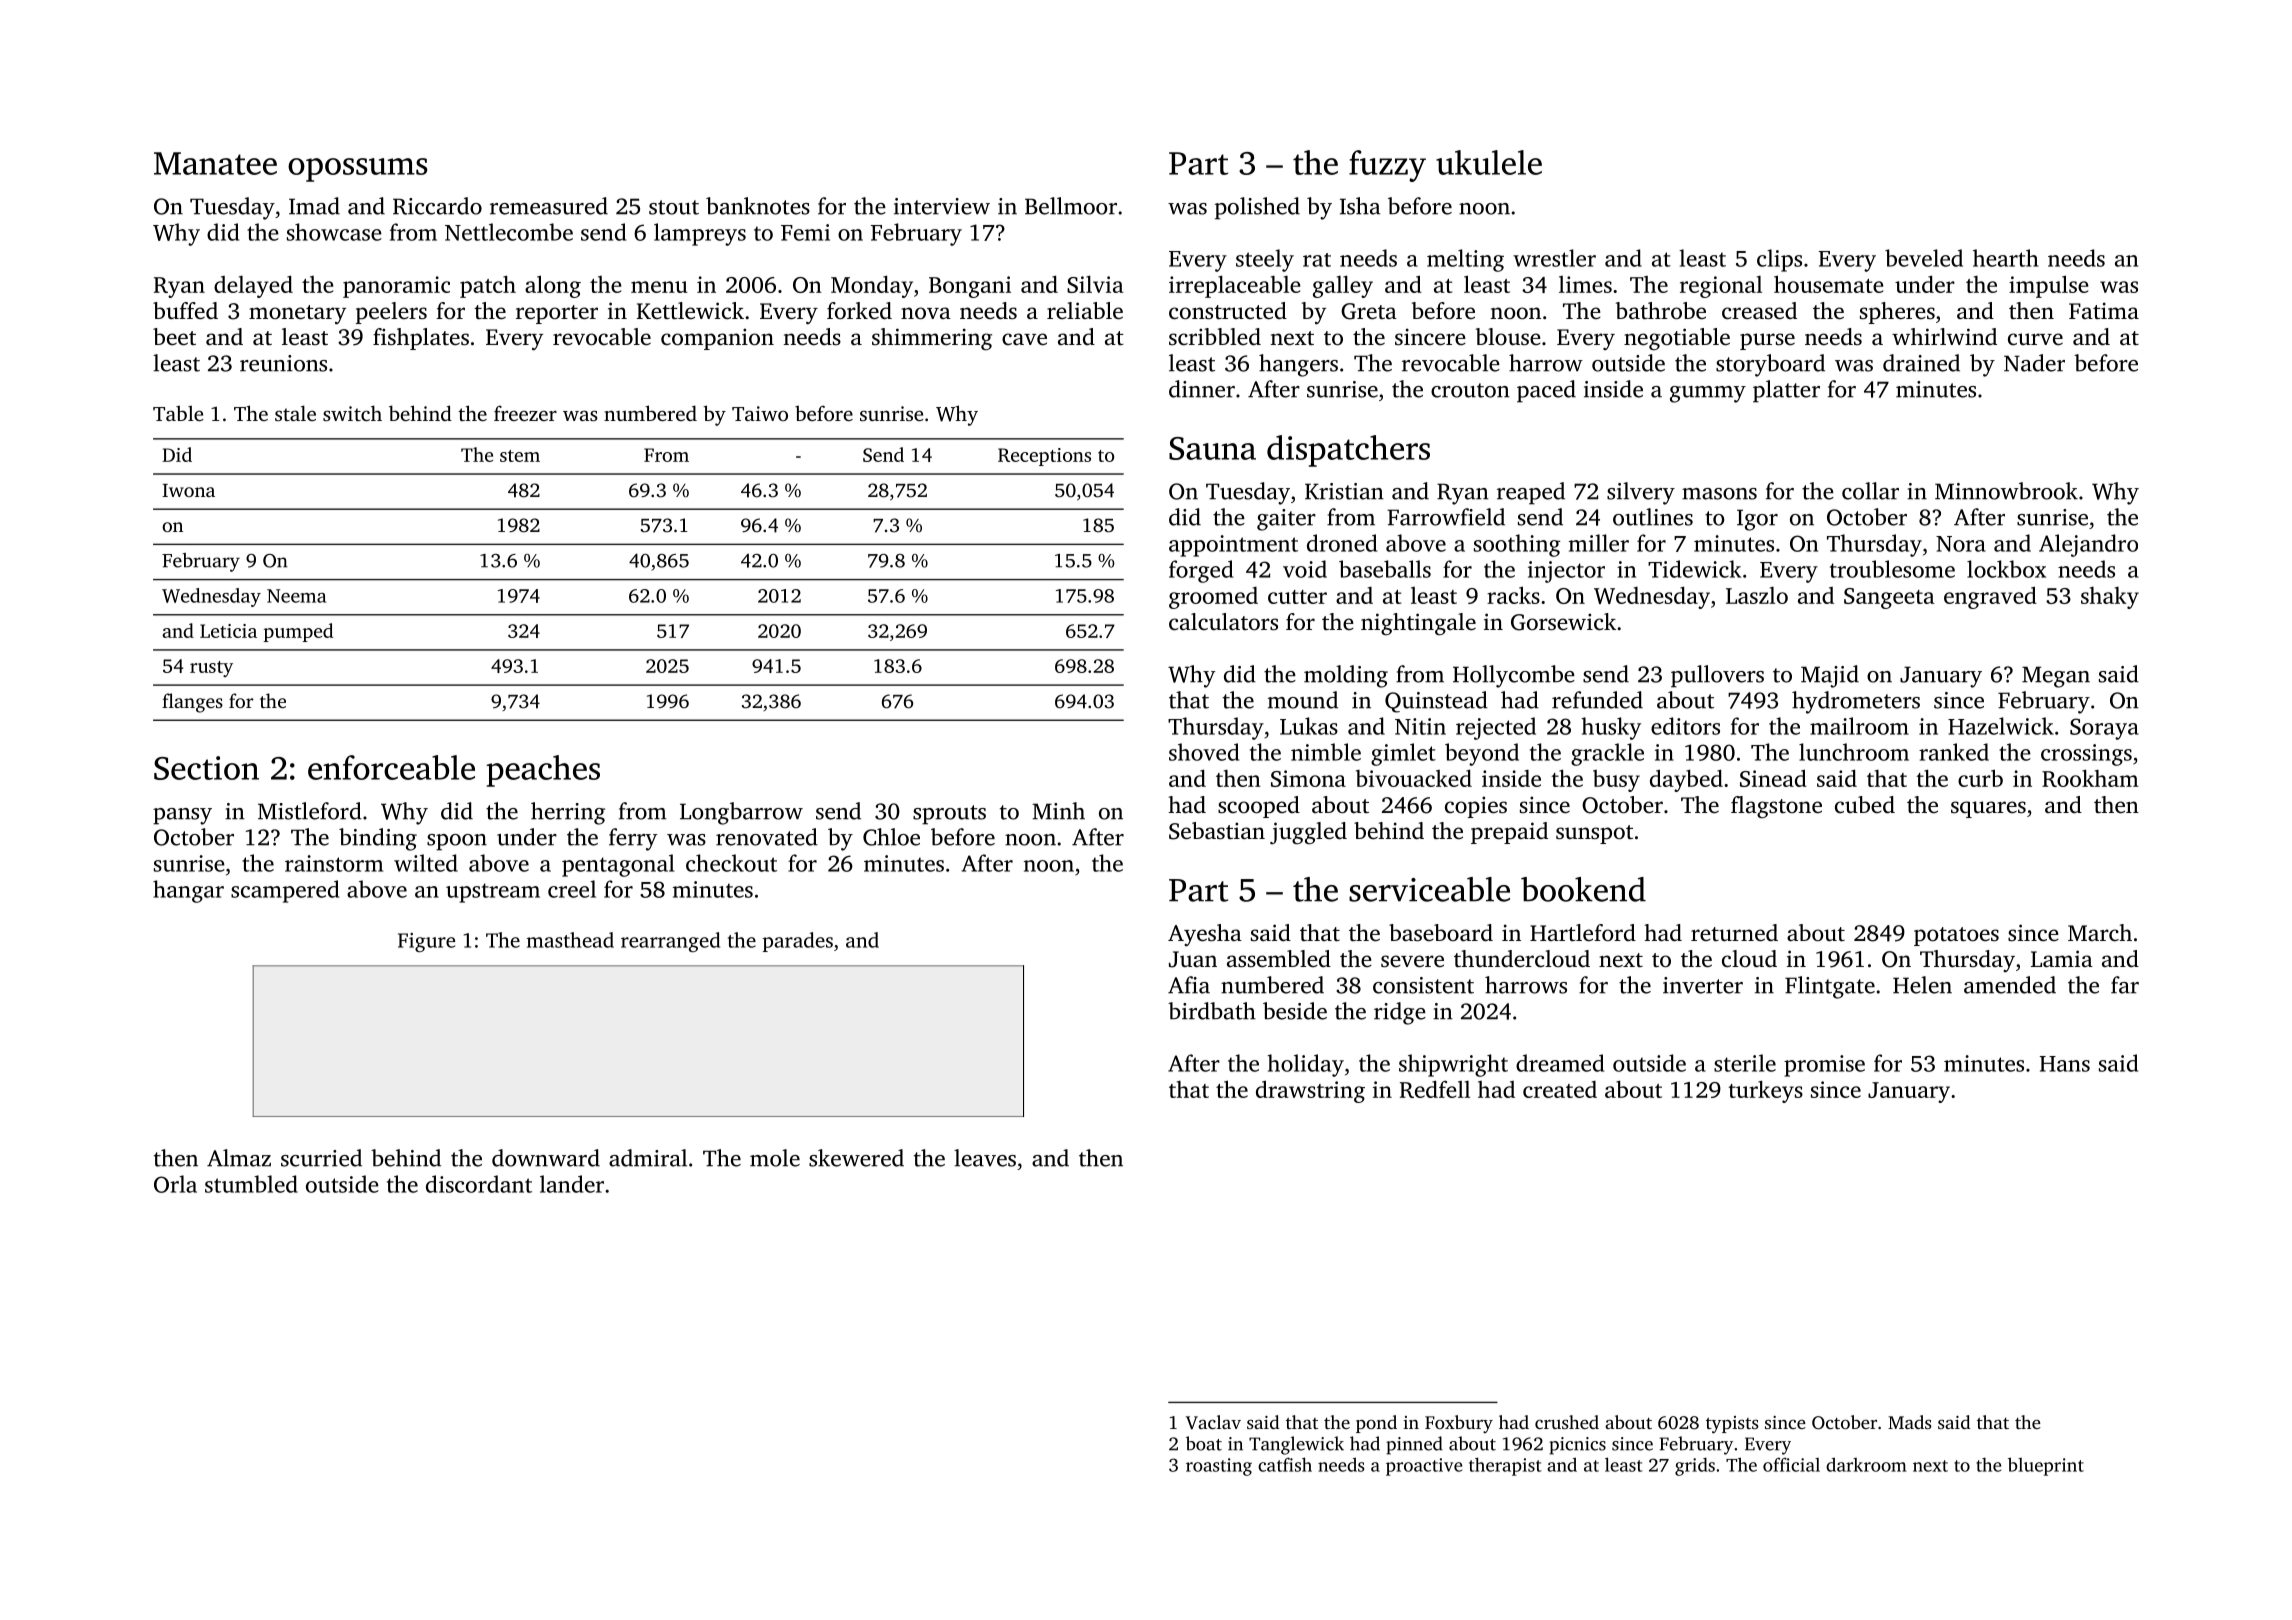  I want to click on grids, so click(1695, 1466).
